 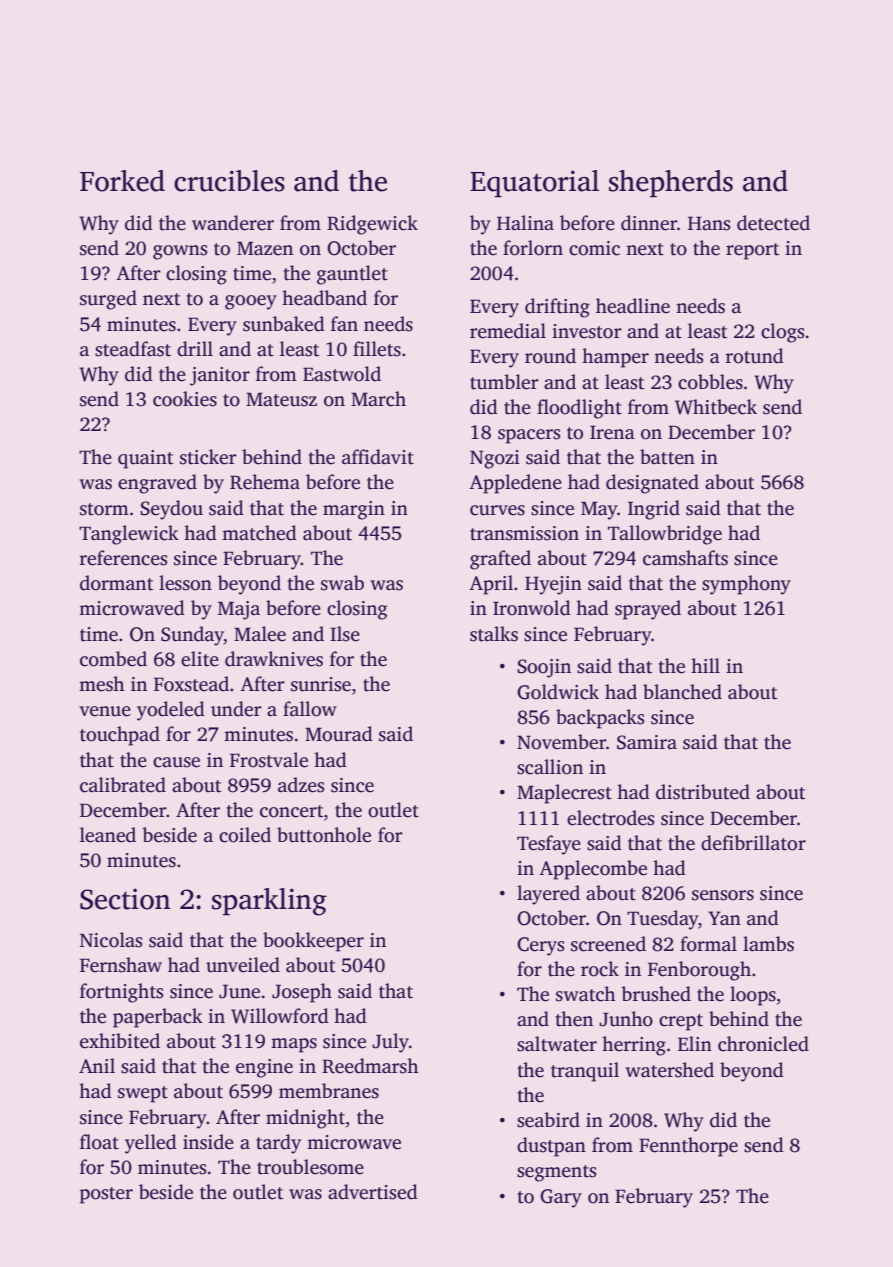 I want to click on lambs, so click(x=768, y=944).
